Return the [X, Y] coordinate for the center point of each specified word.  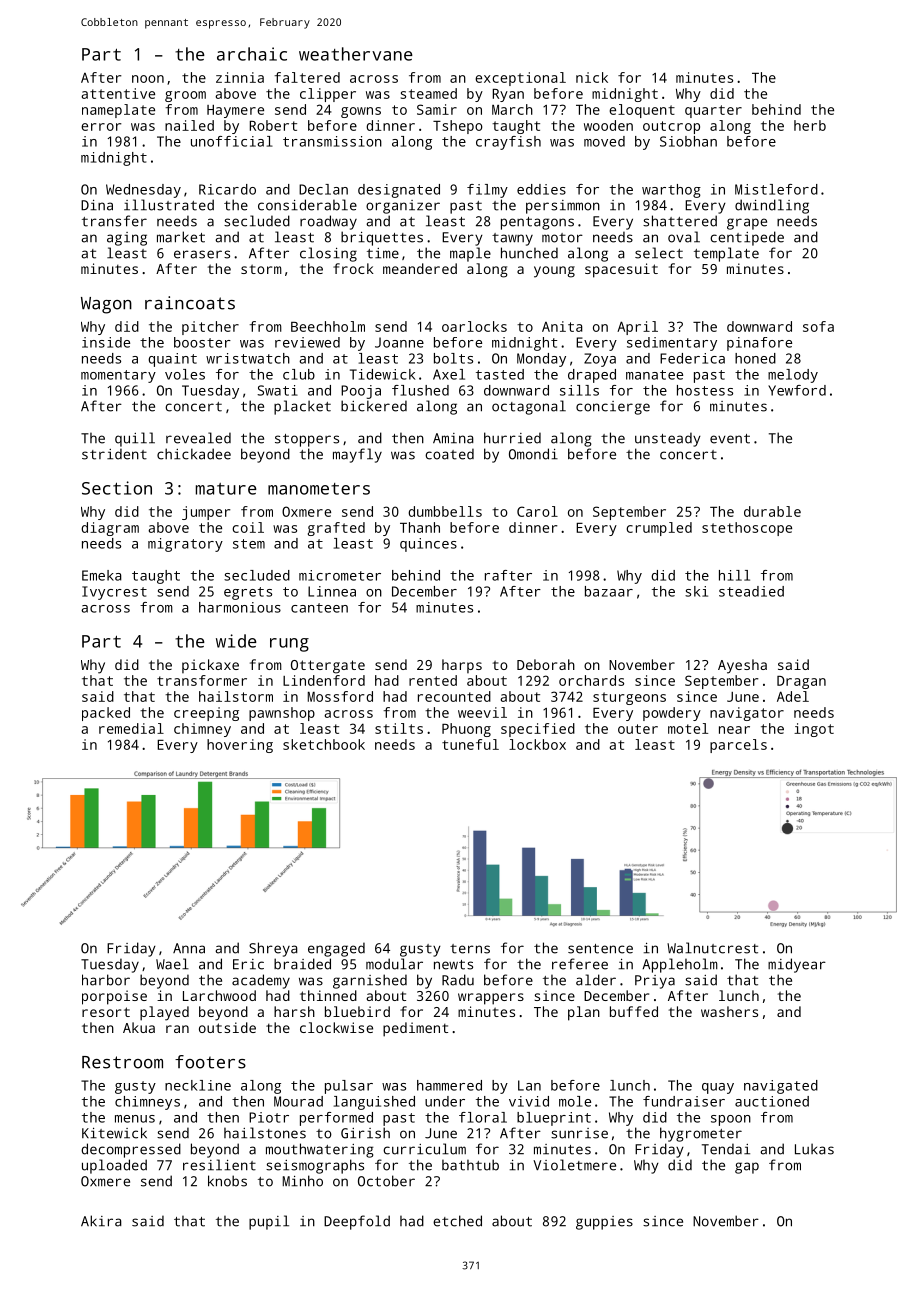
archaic [252, 54]
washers [729, 1011]
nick [592, 77]
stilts [399, 728]
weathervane [356, 54]
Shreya [273, 949]
